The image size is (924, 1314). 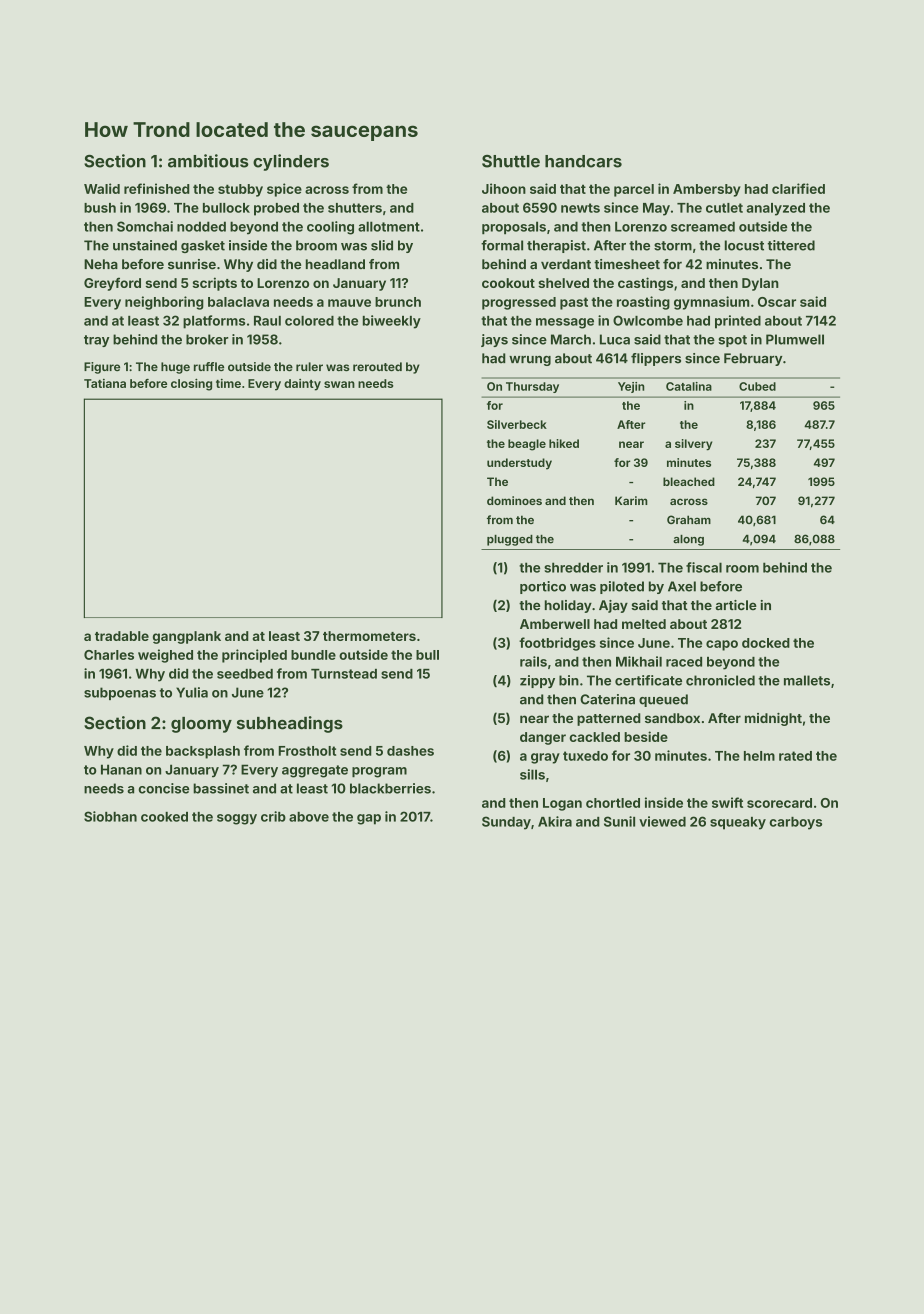 What do you see at coordinates (514, 500) in the page?
I see `dominoes` at bounding box center [514, 500].
